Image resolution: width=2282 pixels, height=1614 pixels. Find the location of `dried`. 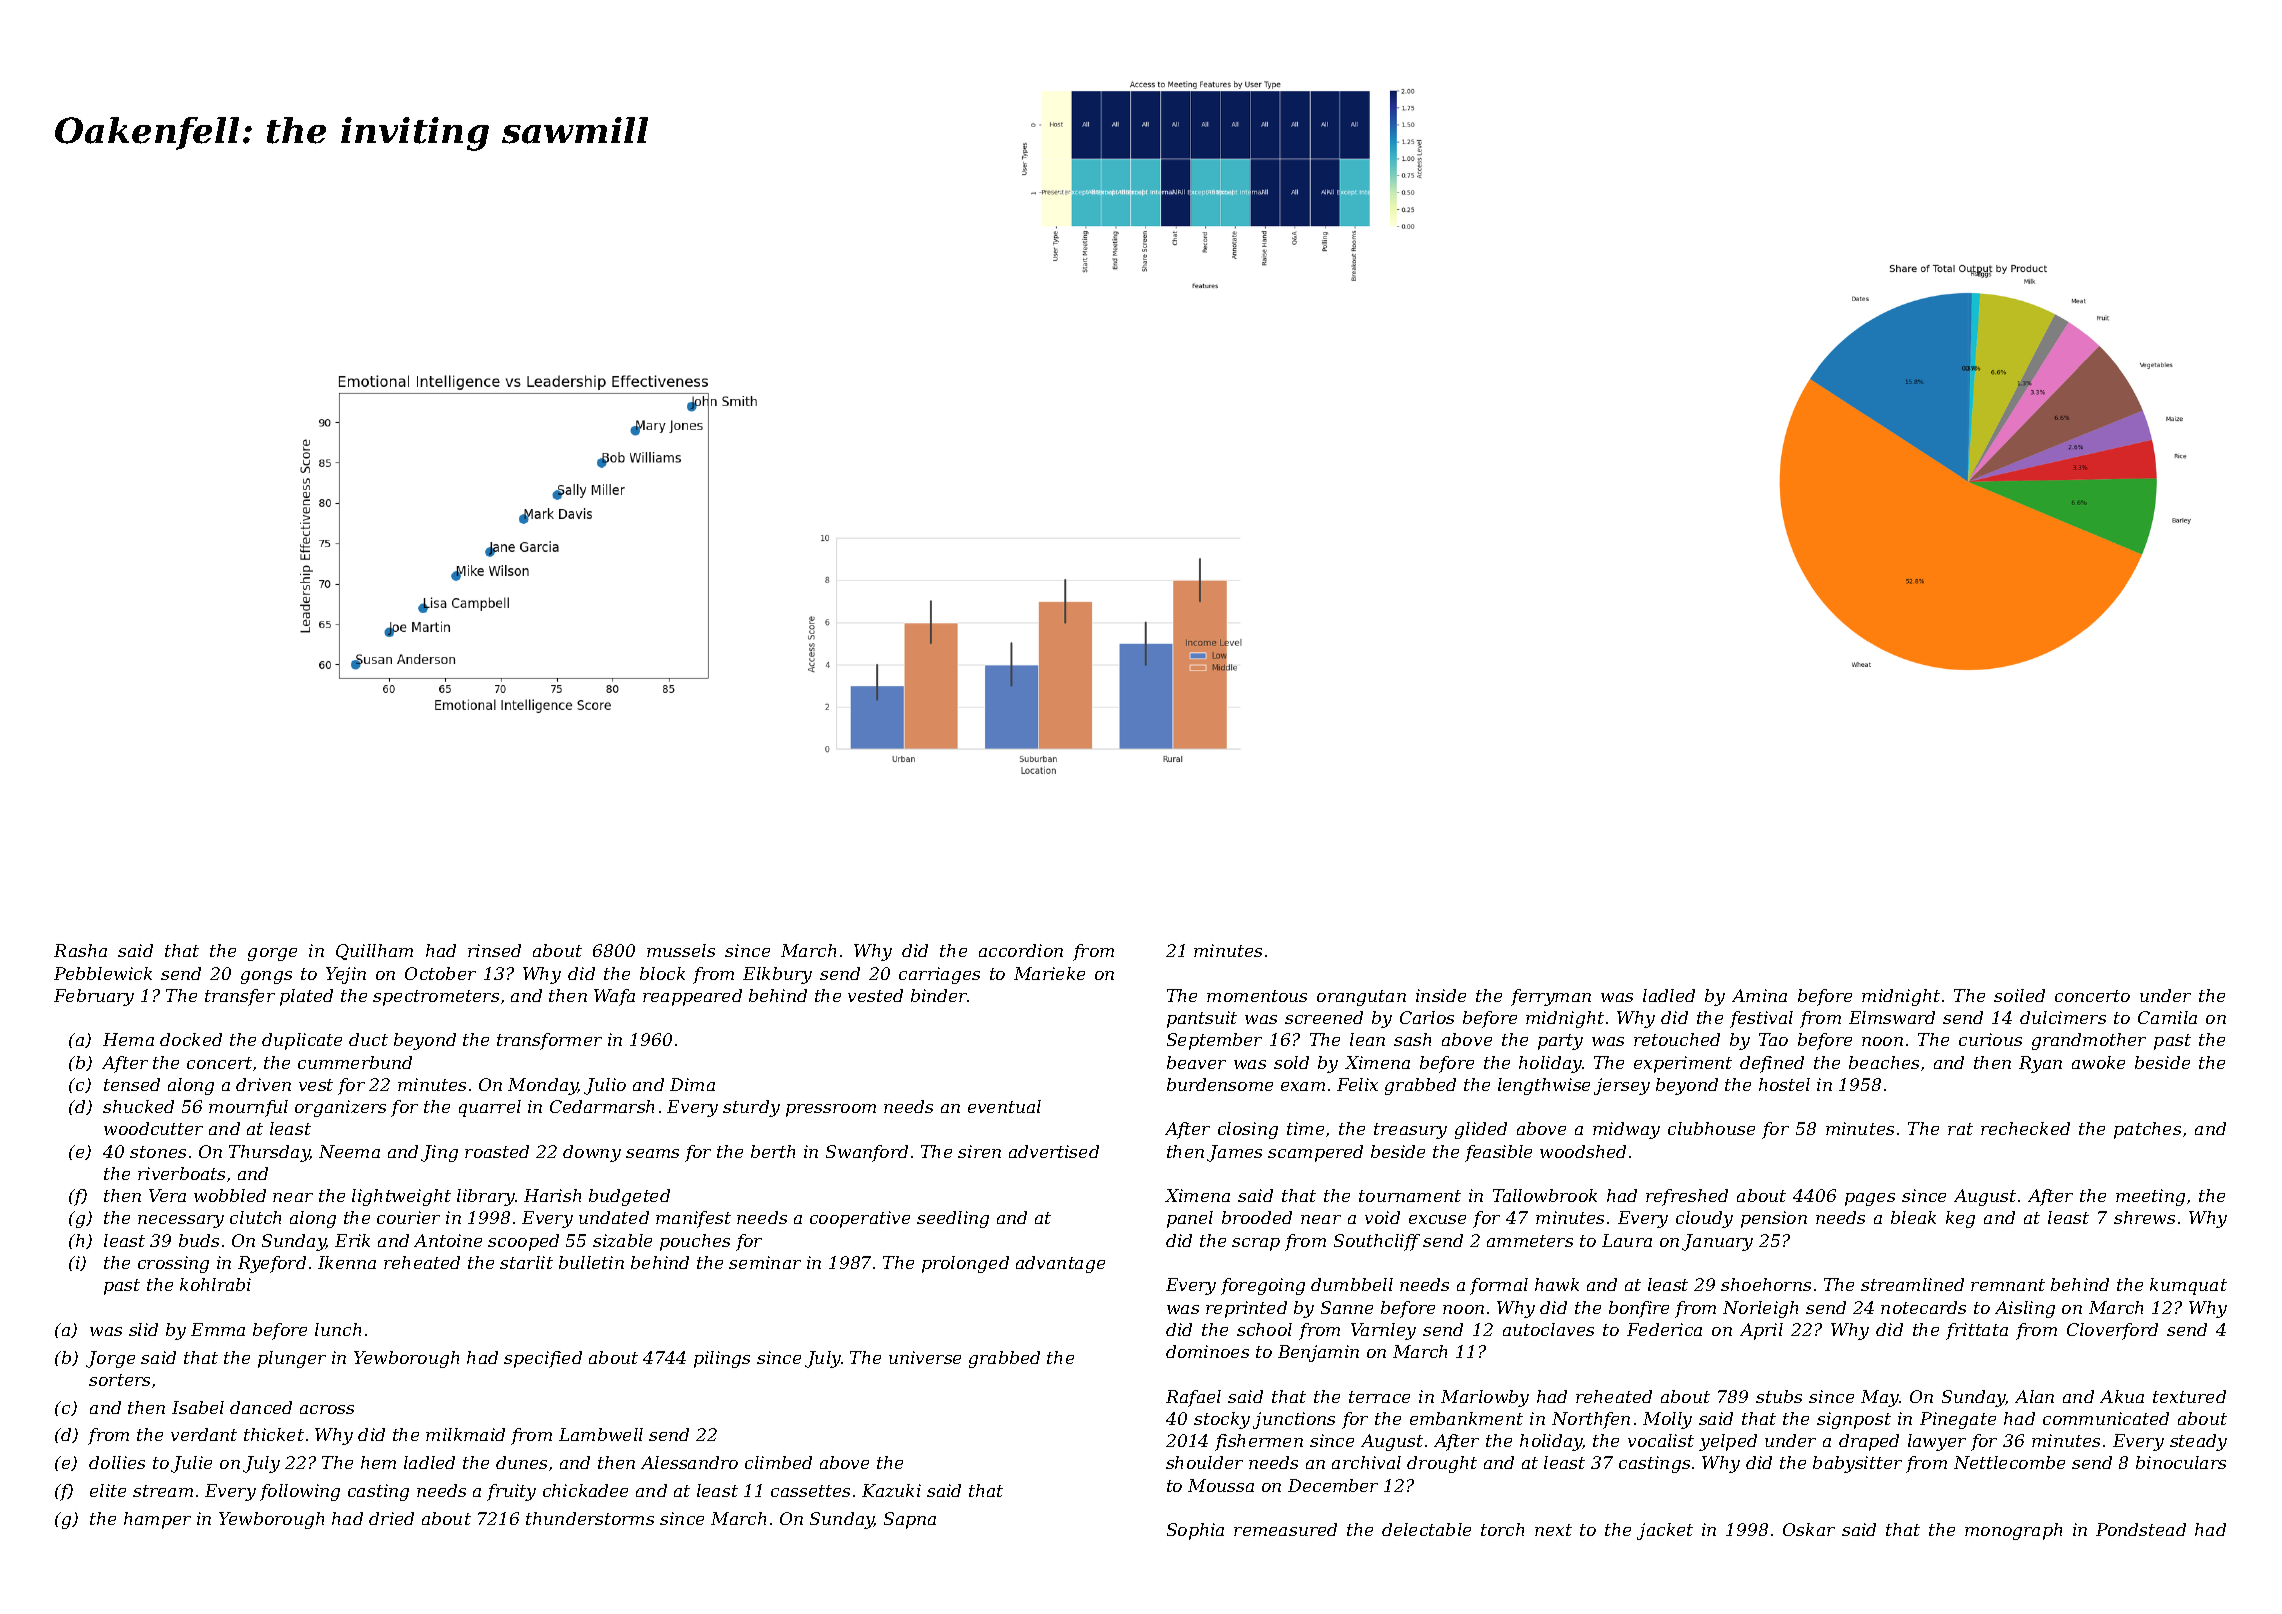

dried is located at coordinates (391, 1518).
